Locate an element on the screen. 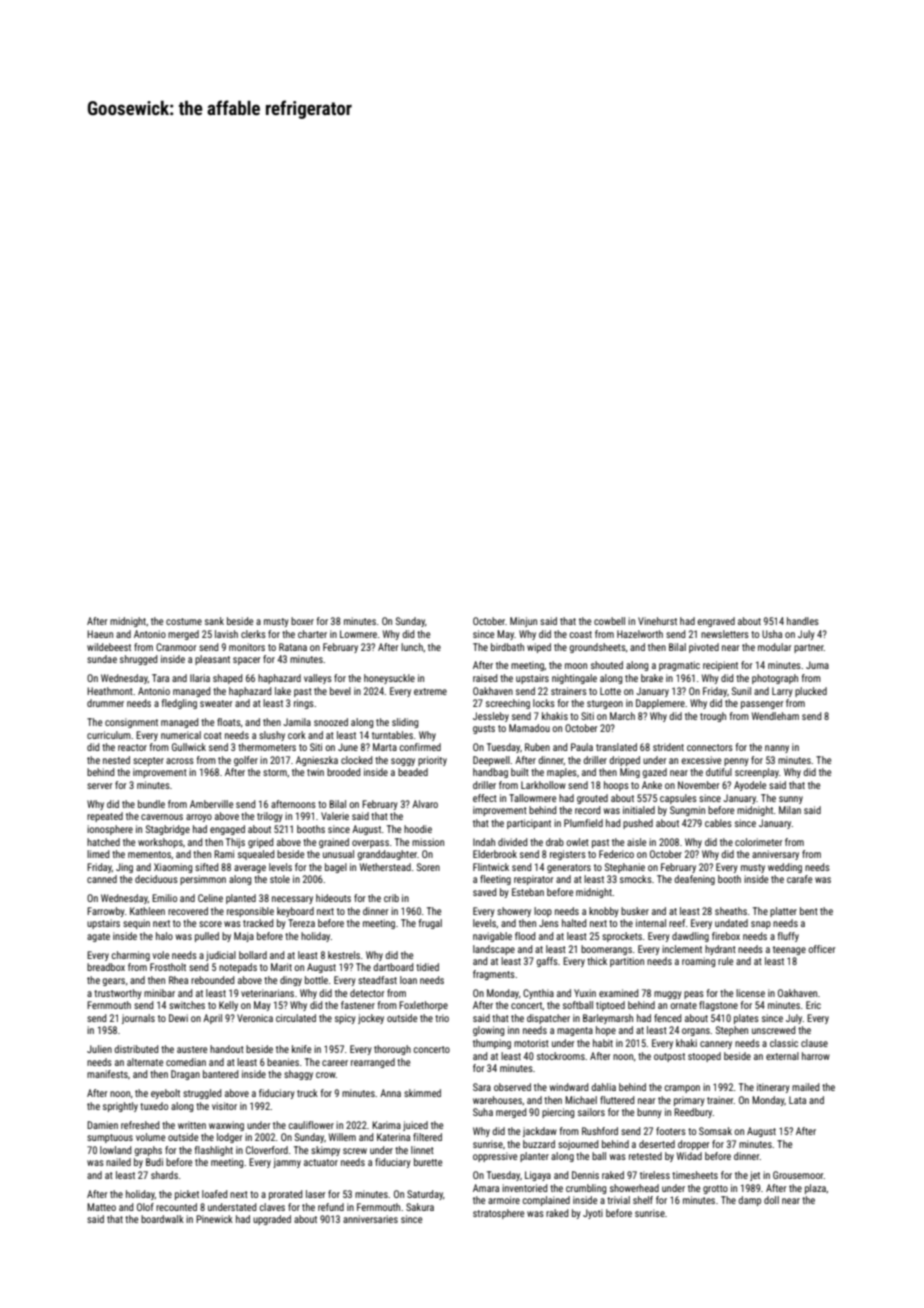 The height and width of the screenshot is (1308, 924). Cloverford is located at coordinates (267, 1150).
